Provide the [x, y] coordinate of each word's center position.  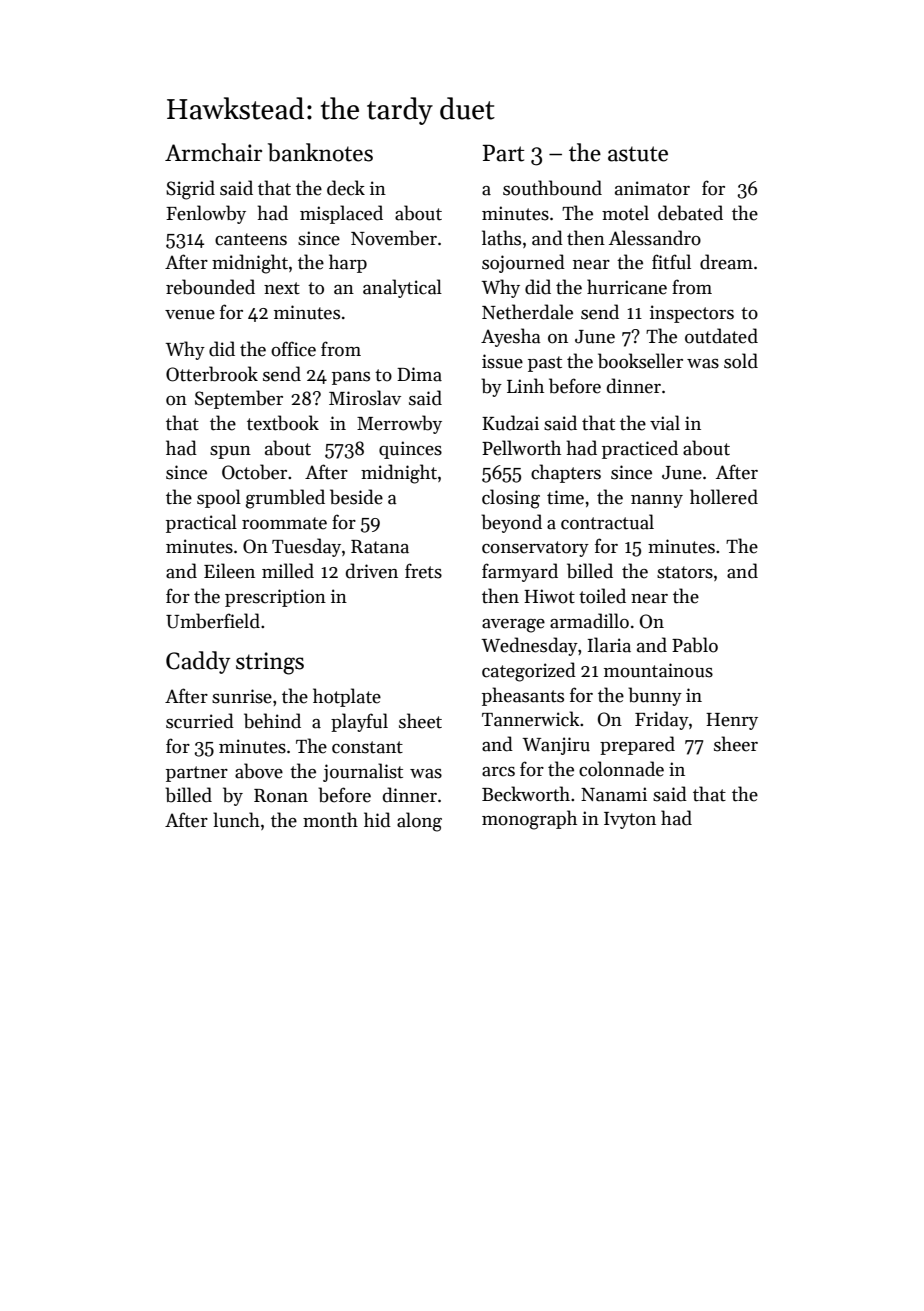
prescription [275, 598]
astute [638, 154]
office [293, 349]
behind [272, 721]
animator [652, 188]
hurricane [627, 287]
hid [377, 820]
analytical [402, 288]
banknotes [320, 152]
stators [685, 572]
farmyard [520, 572]
